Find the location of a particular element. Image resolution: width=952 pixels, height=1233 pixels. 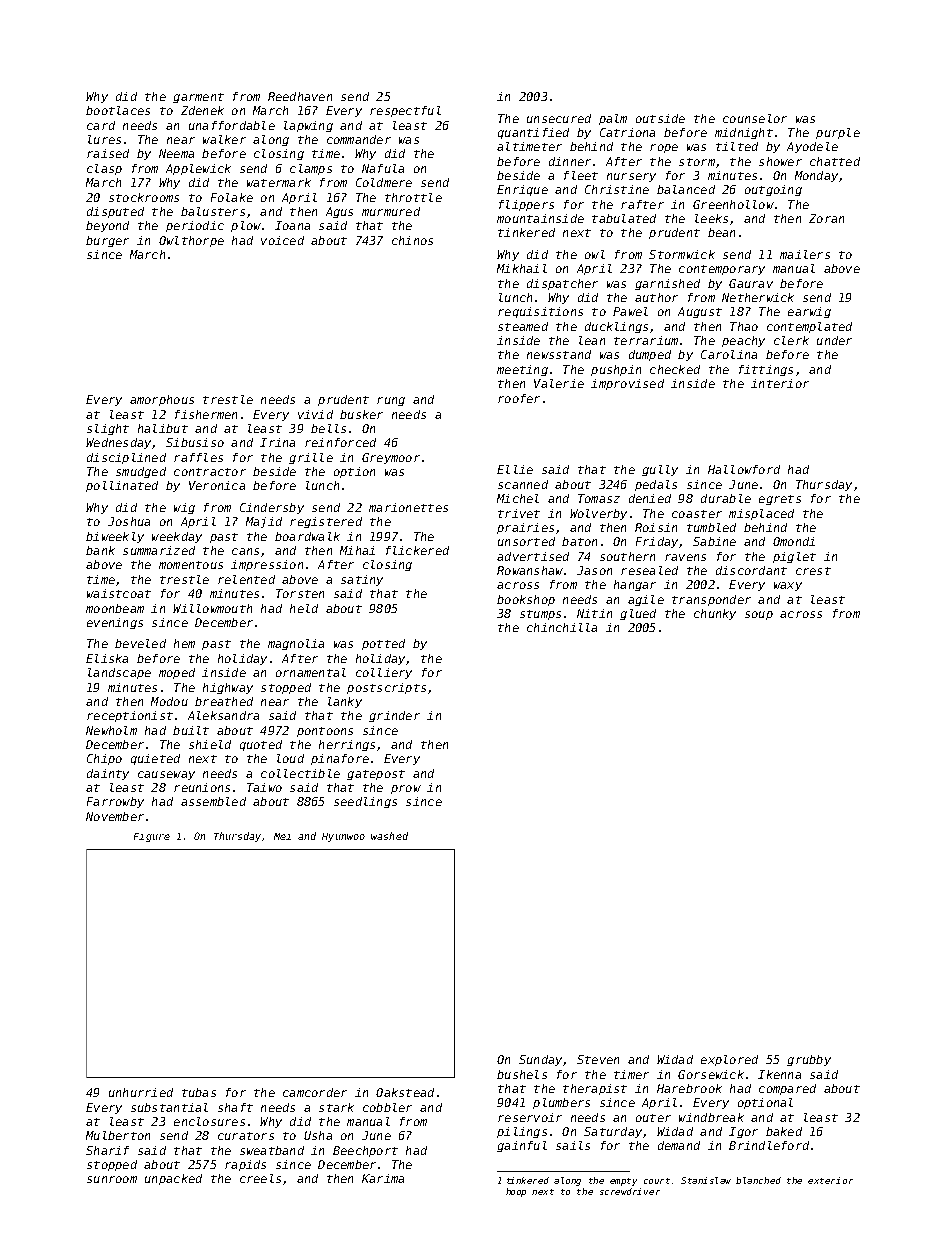

soup is located at coordinates (759, 615).
